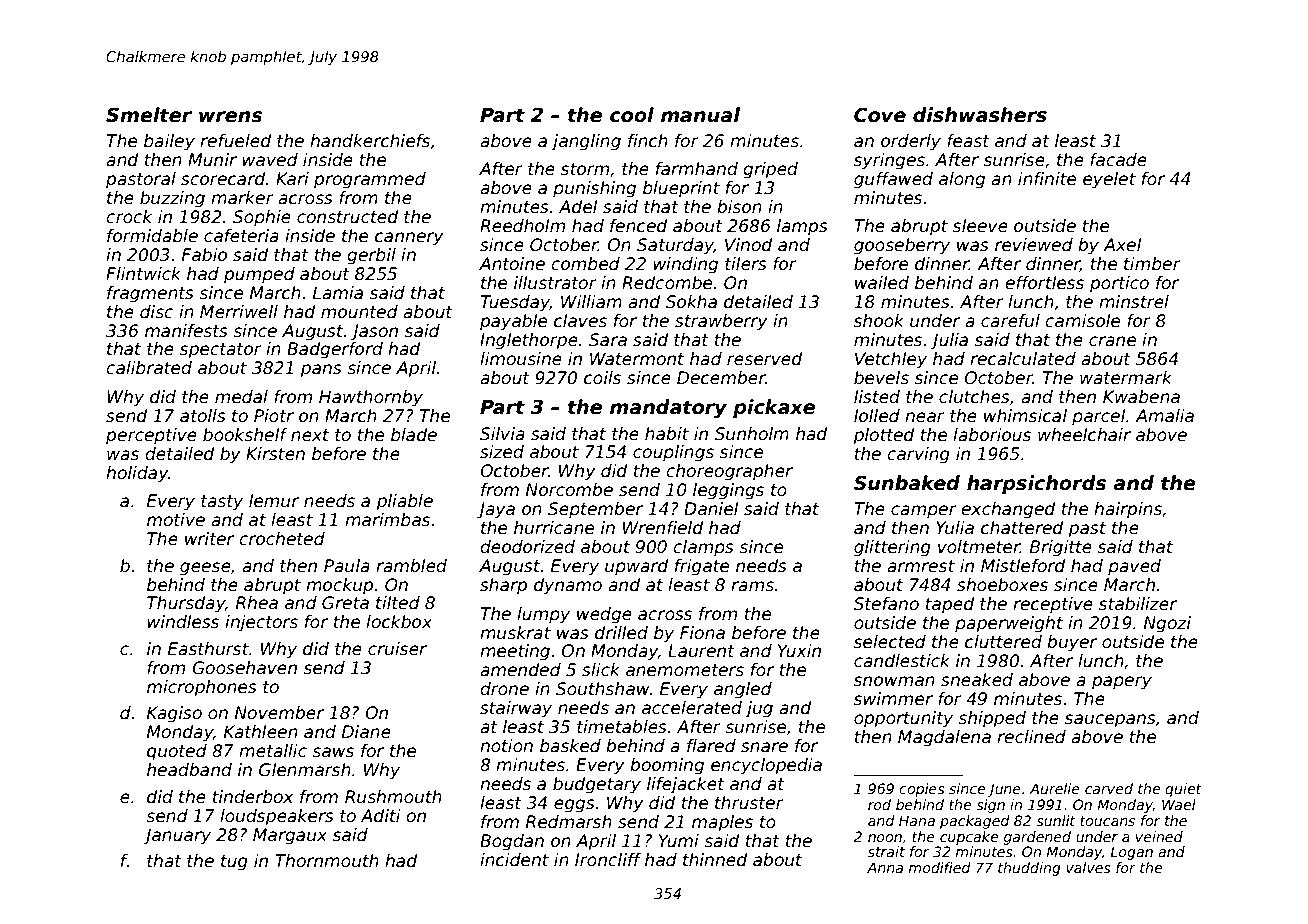 The height and width of the document is (924, 1308). Describe the element at coordinates (149, 368) in the document. I see `calibrated` at that location.
